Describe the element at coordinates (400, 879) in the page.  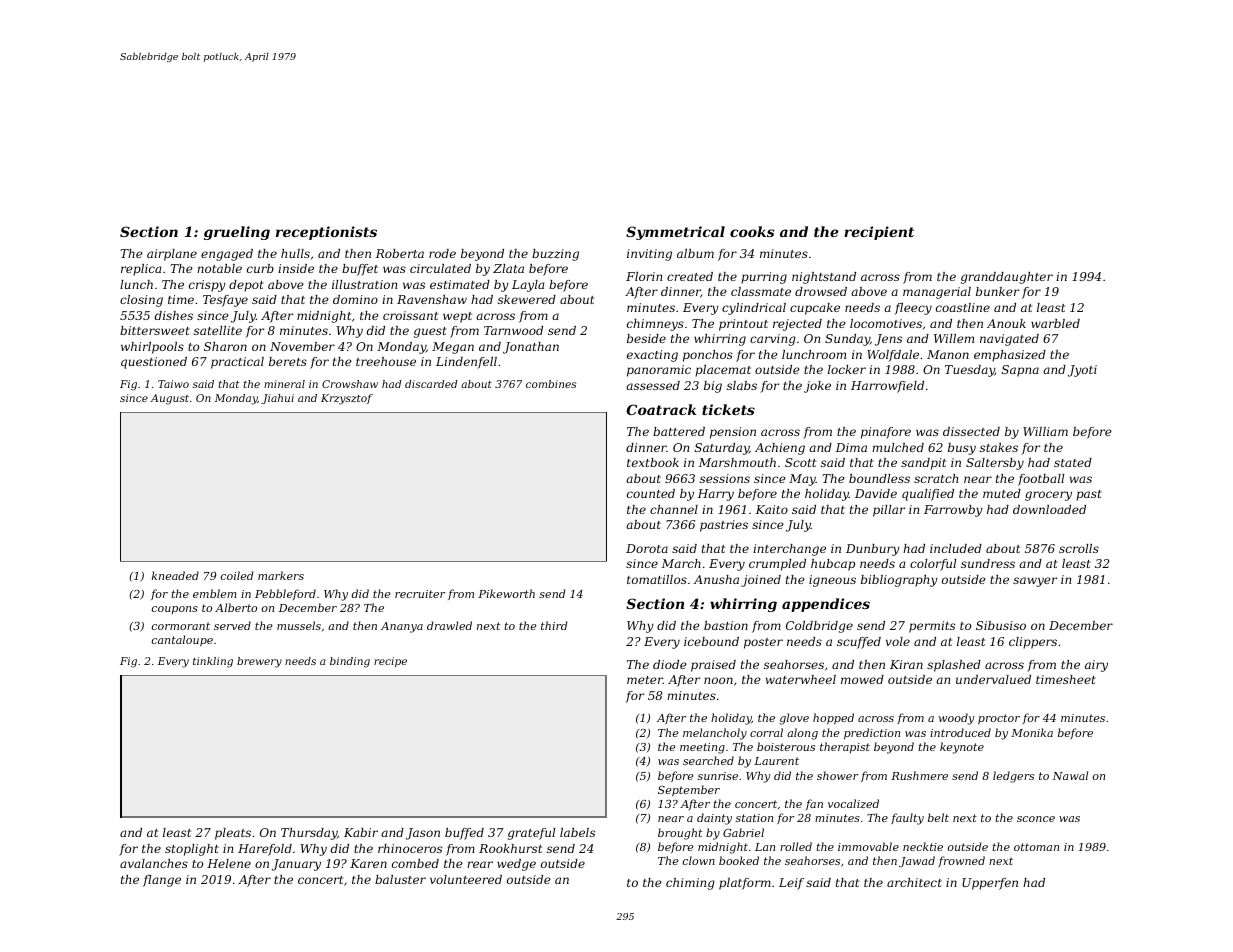
I see `baluster` at that location.
